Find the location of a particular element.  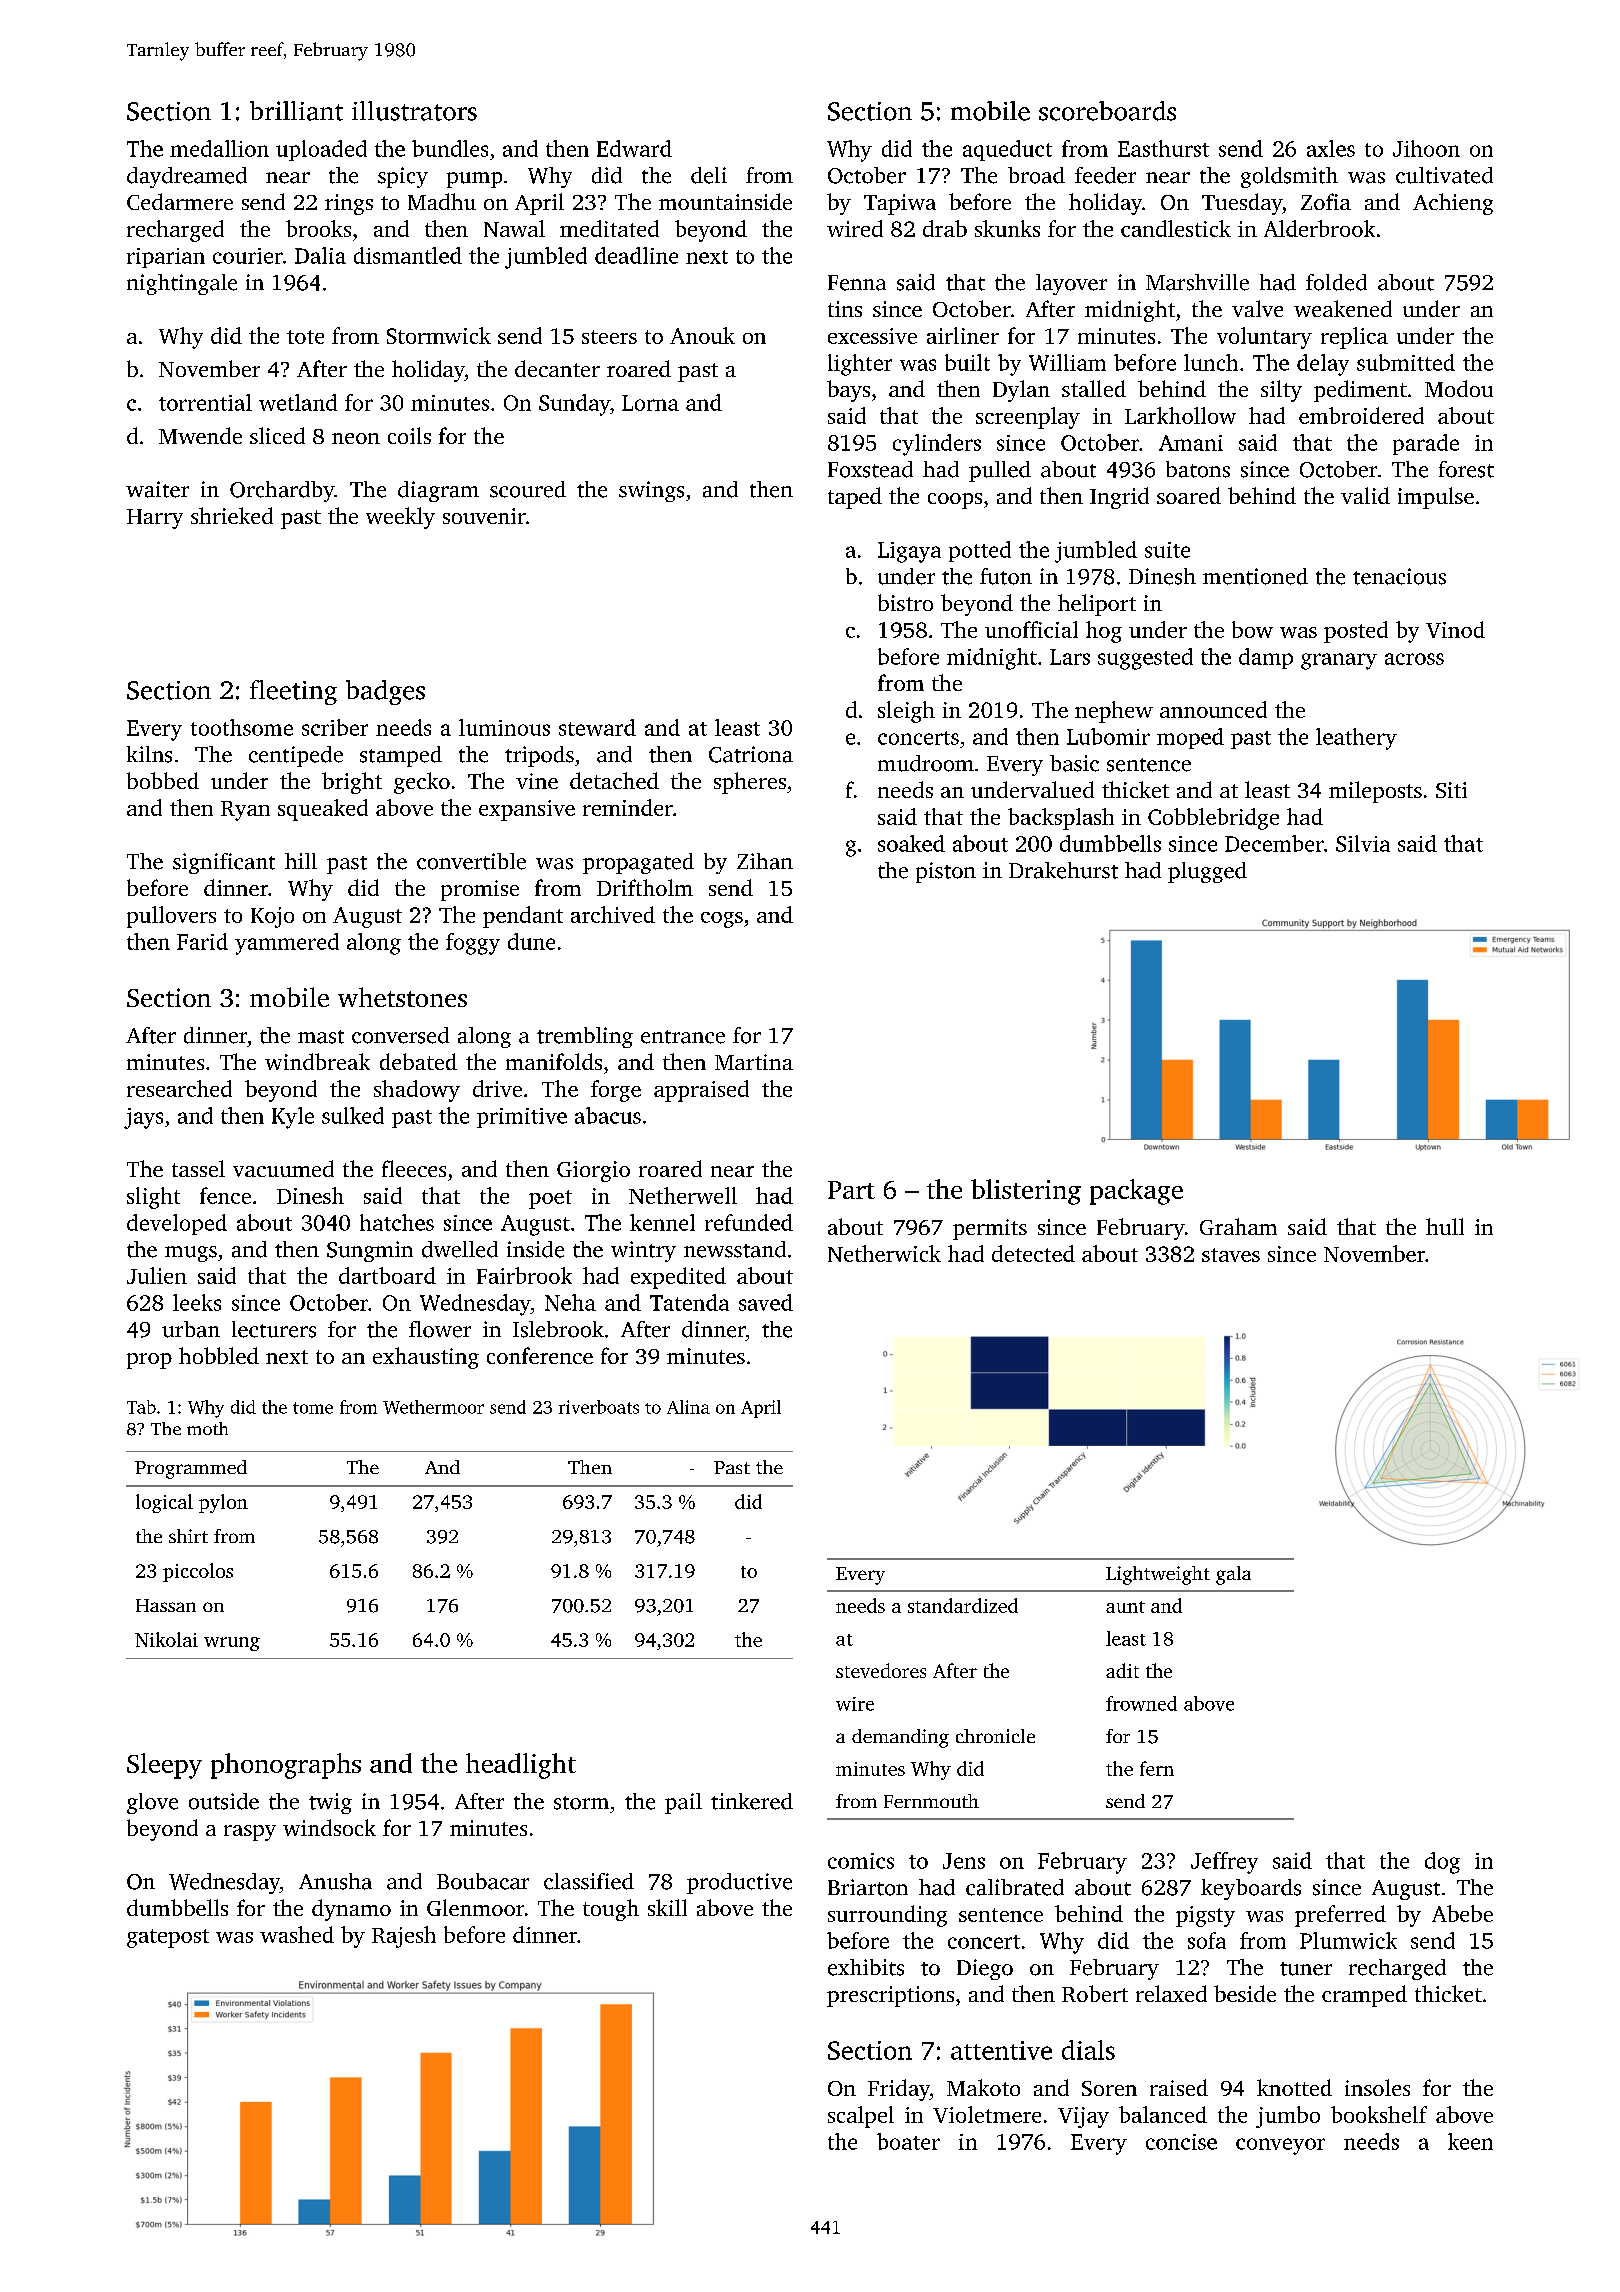

pail is located at coordinates (683, 1803).
